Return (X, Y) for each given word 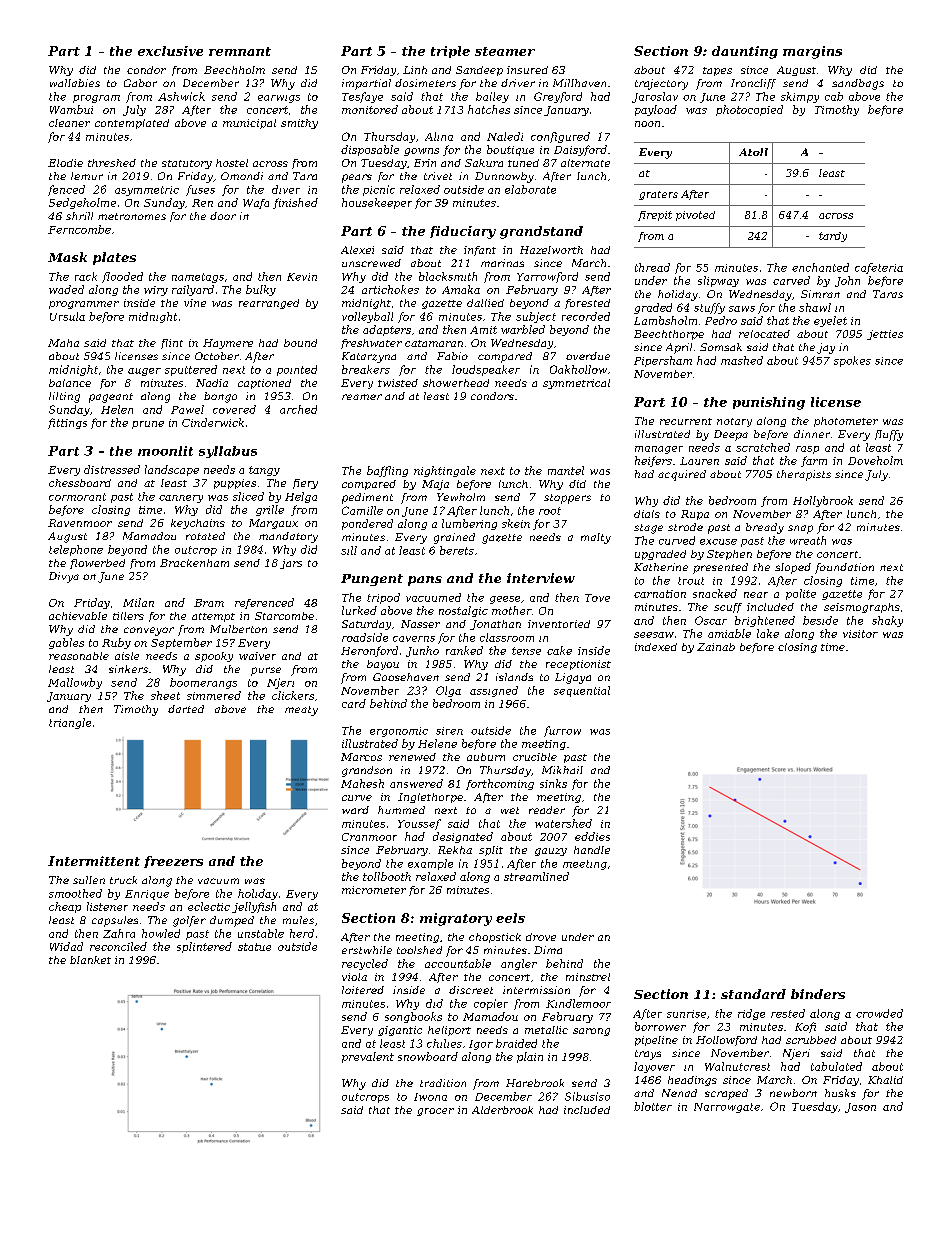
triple (450, 52)
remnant (240, 51)
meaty (301, 711)
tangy (264, 471)
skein (516, 523)
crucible (535, 757)
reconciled (118, 946)
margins (812, 52)
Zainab (716, 647)
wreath (808, 540)
